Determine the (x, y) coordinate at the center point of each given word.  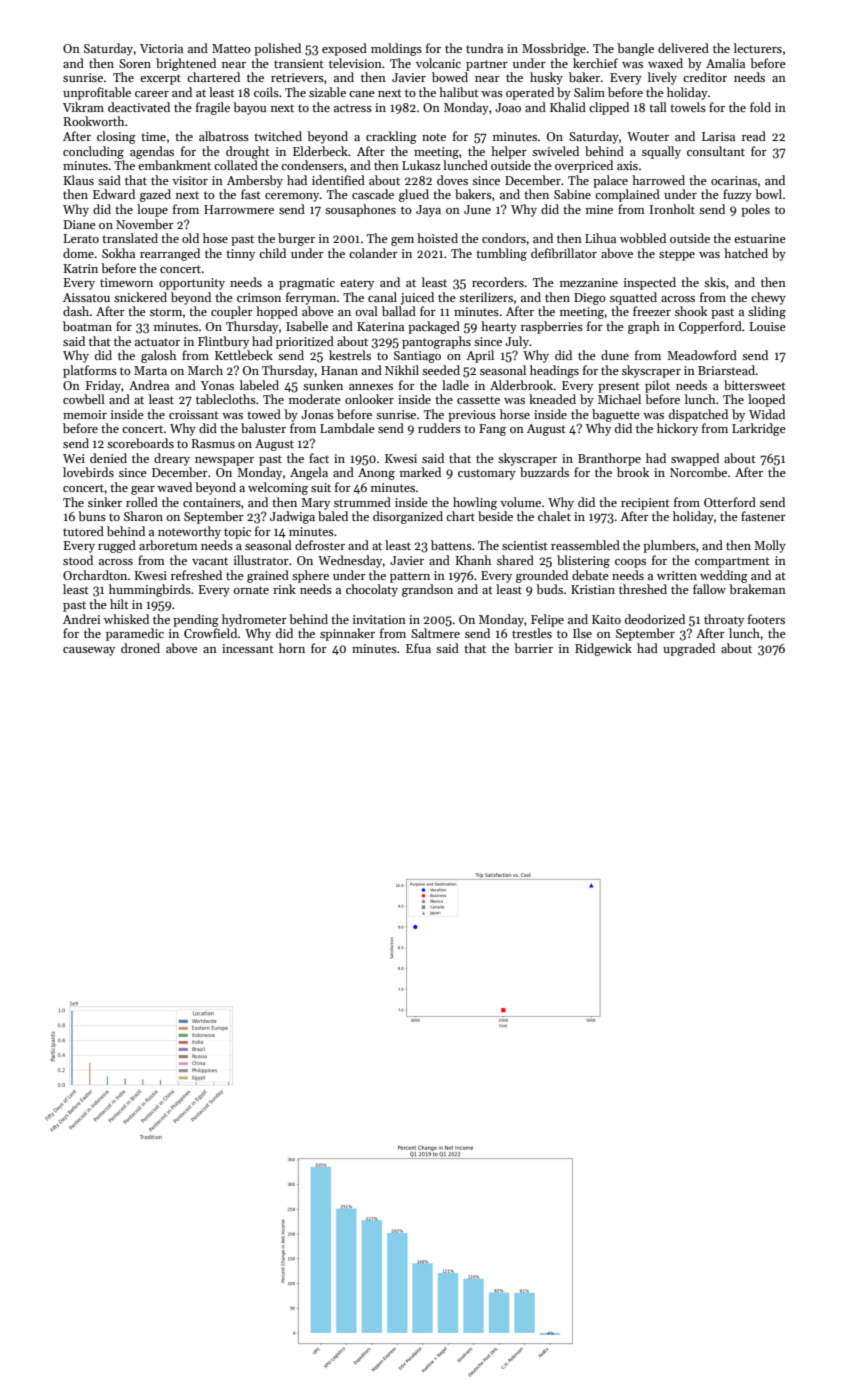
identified (338, 180)
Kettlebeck (244, 355)
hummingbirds (150, 590)
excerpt (160, 79)
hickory (677, 429)
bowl (768, 194)
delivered (683, 48)
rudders (439, 428)
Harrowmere (239, 209)
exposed (344, 49)
